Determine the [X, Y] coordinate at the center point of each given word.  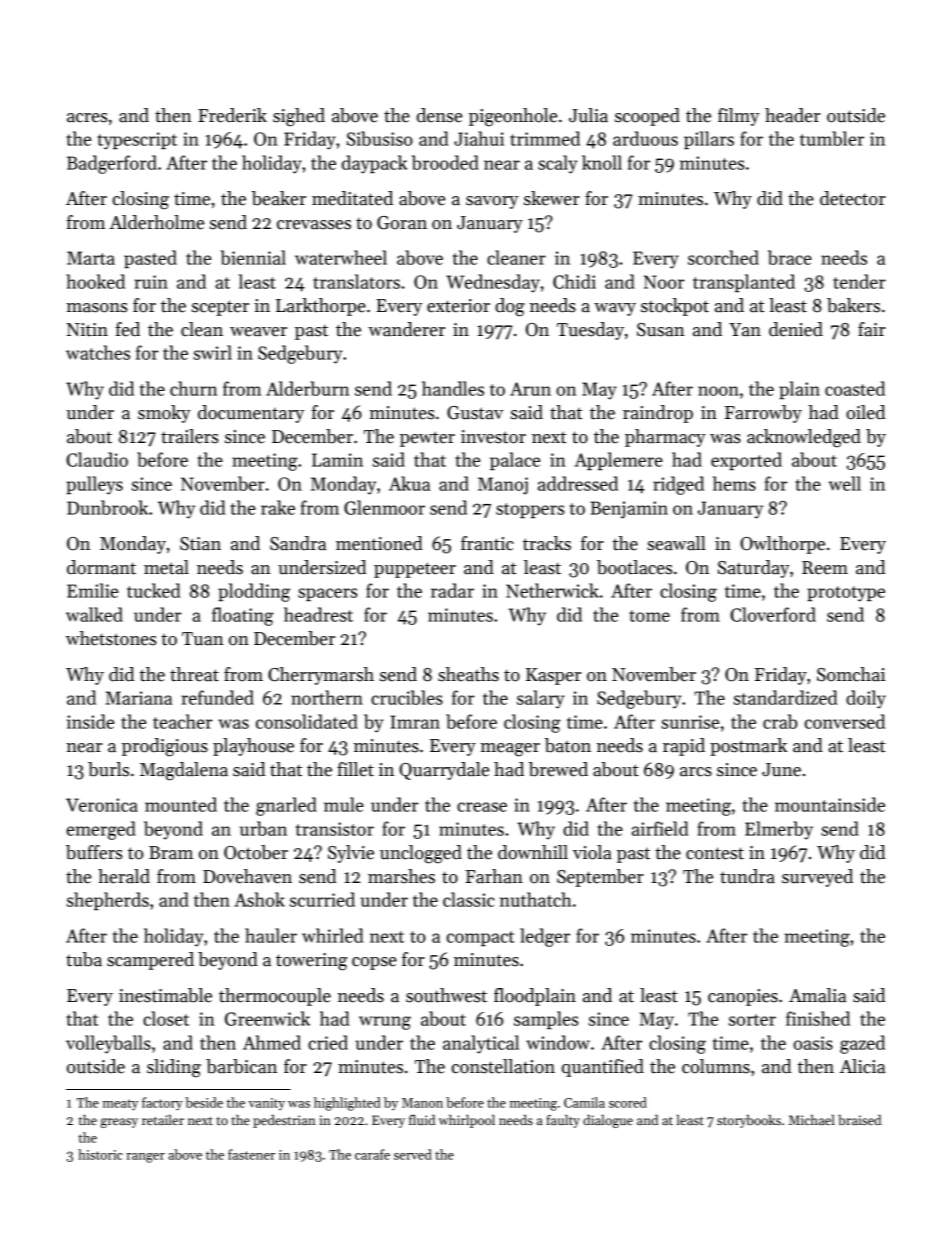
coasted [855, 388]
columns [716, 1066]
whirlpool [467, 1121]
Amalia [817, 995]
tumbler [832, 138]
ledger [545, 937]
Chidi [574, 281]
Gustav [475, 413]
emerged [101, 830]
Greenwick [267, 1018]
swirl [212, 352]
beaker [279, 198]
